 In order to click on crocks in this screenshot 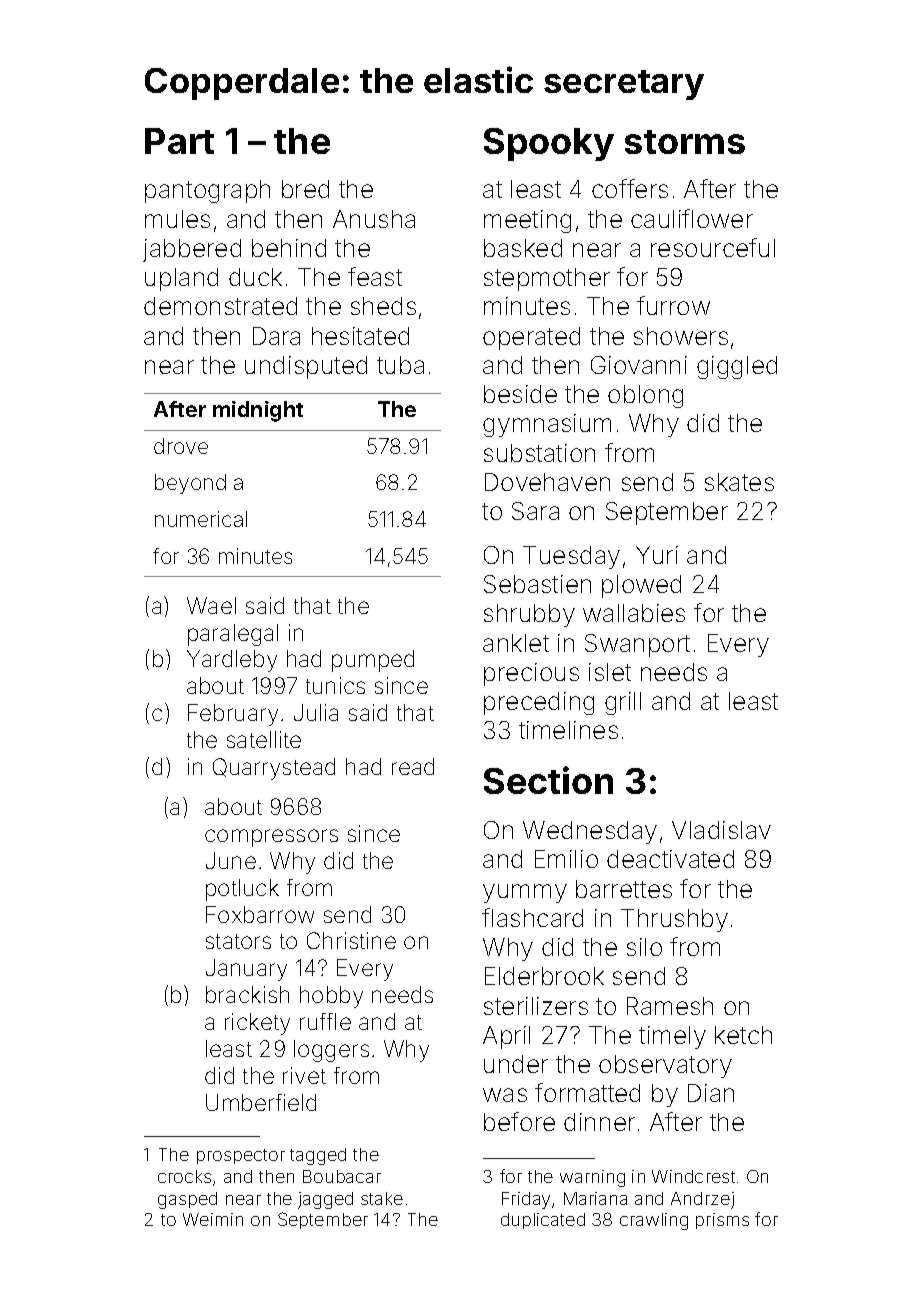, I will do `click(184, 1176)`.
